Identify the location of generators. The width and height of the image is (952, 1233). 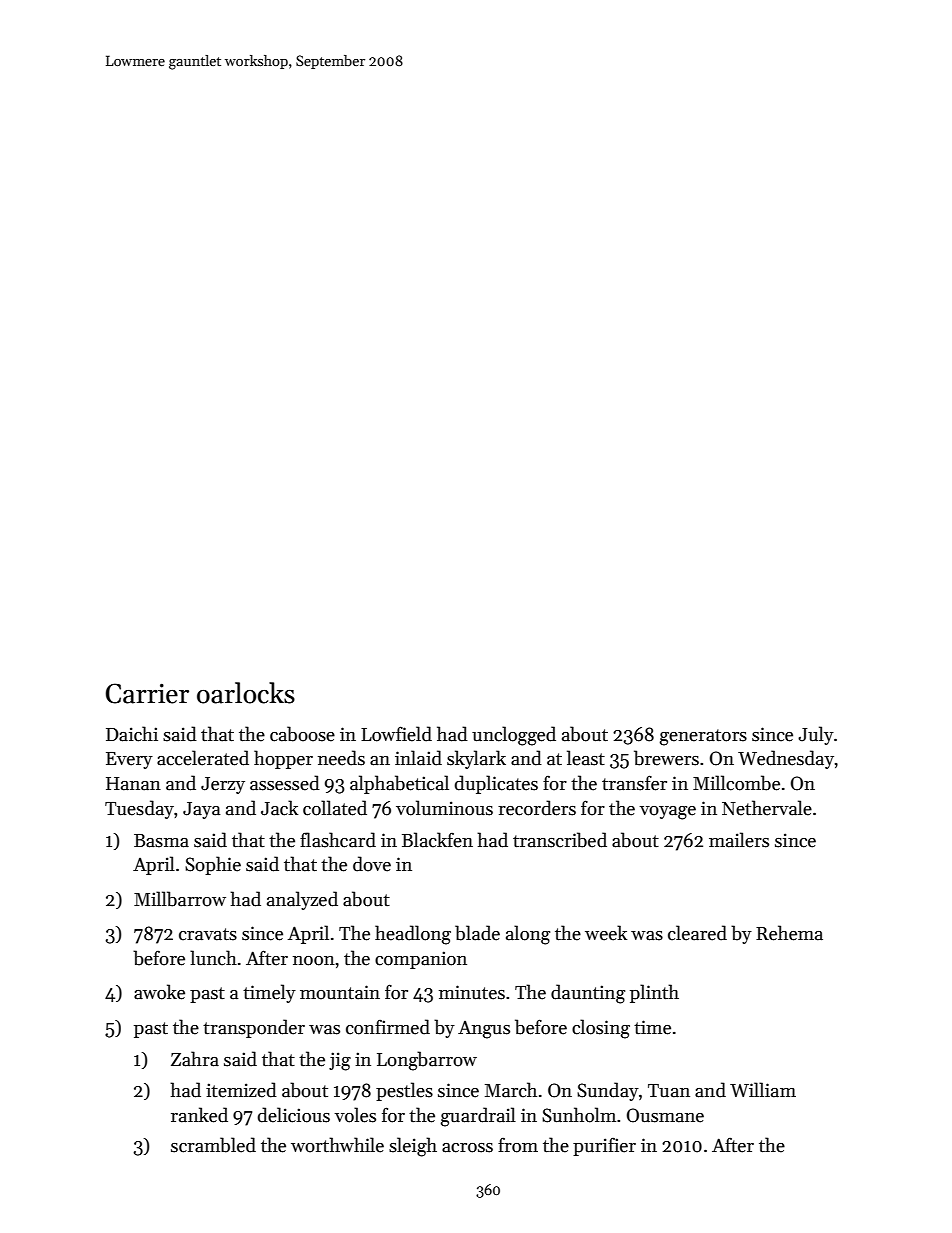
(703, 737).
